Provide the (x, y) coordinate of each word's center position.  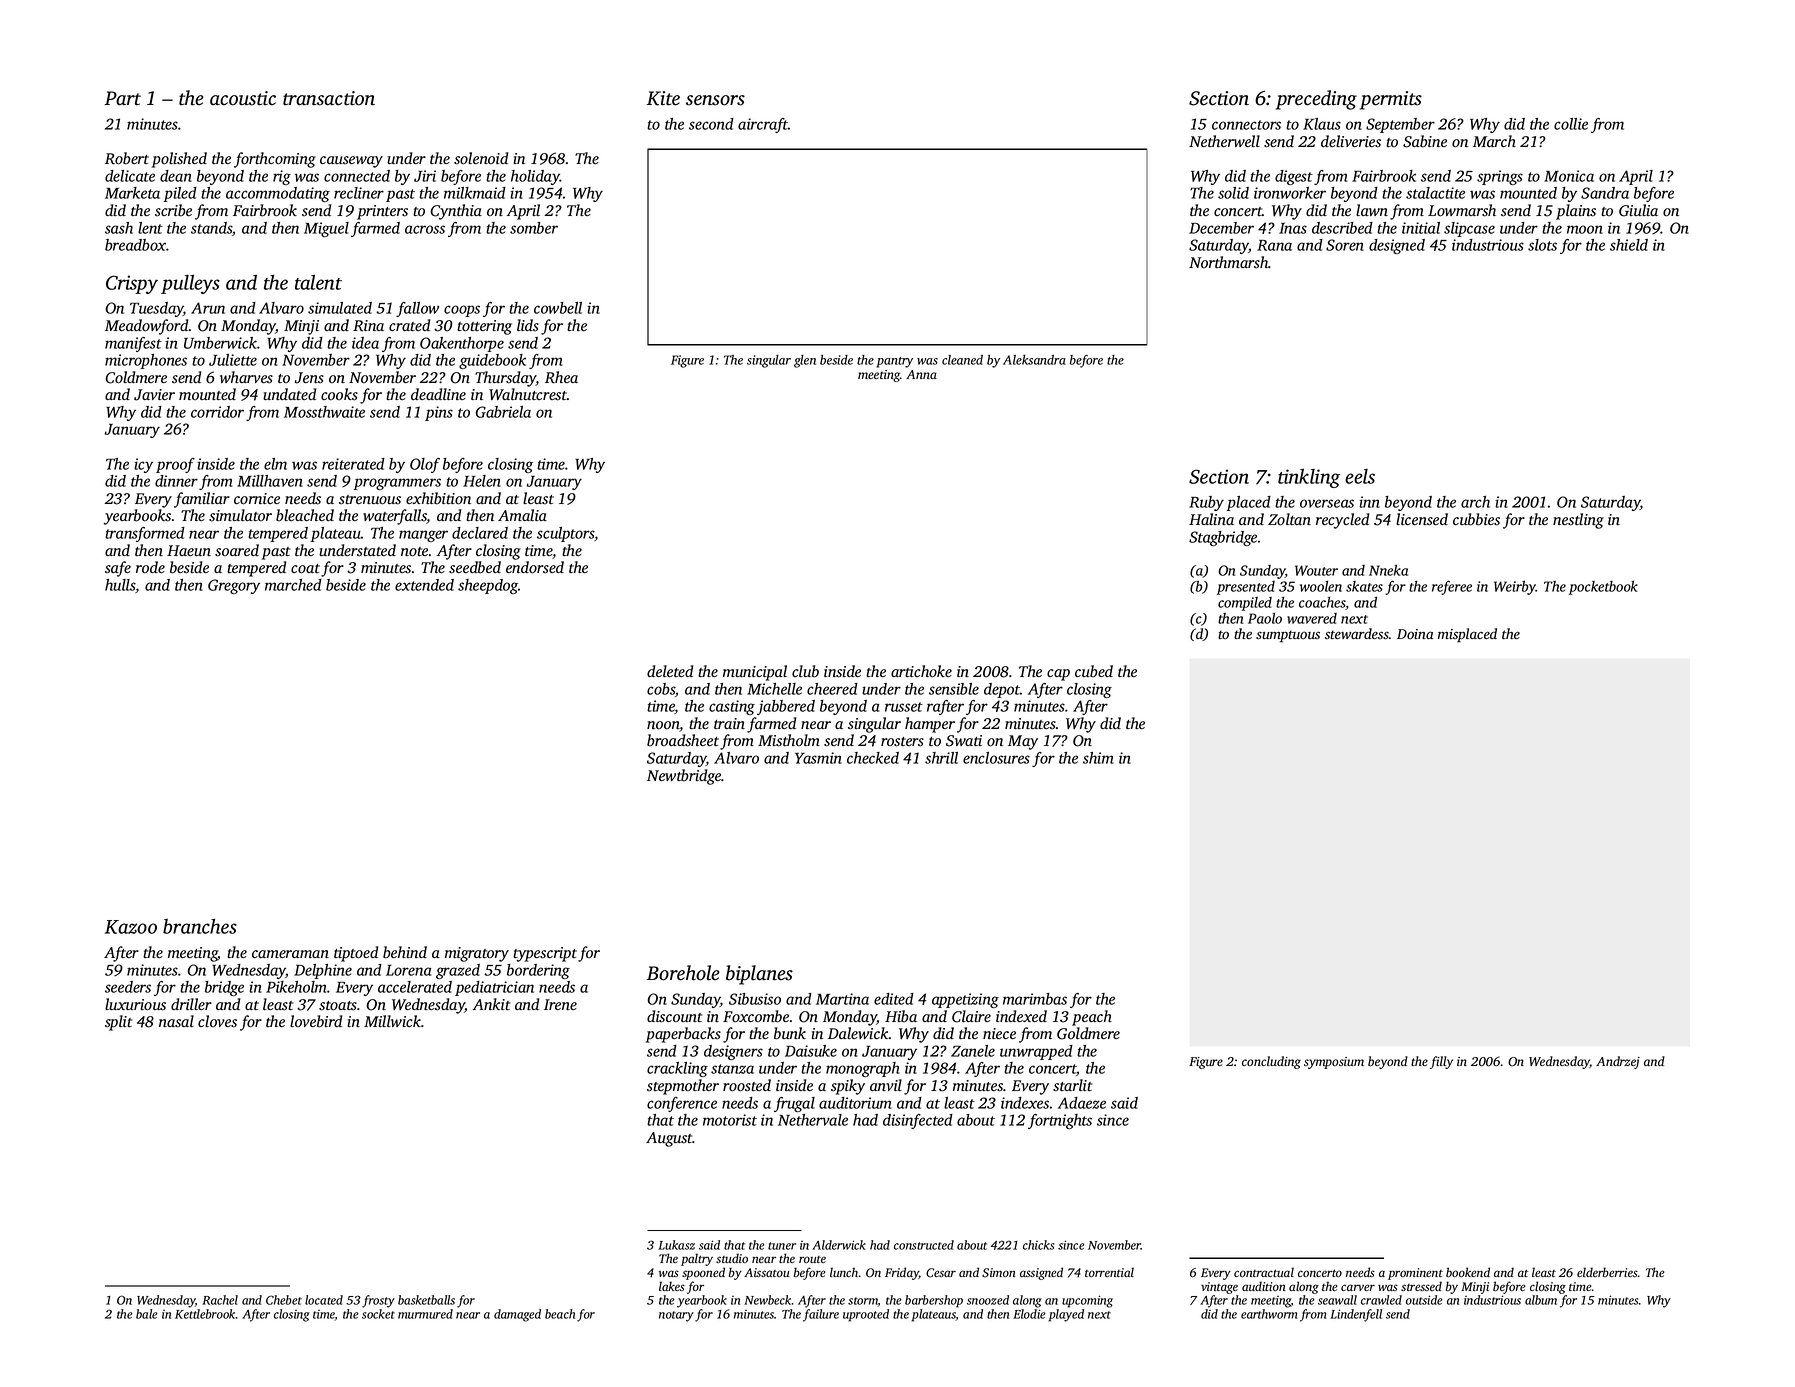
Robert (127, 158)
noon (663, 726)
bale (147, 1314)
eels (1360, 476)
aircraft (763, 125)
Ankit (491, 1004)
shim (1098, 758)
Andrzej (1618, 1062)
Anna (921, 374)
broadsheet (683, 740)
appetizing (965, 1000)
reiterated (353, 464)
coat (305, 569)
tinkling (1309, 478)
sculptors (565, 534)
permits (1391, 100)
